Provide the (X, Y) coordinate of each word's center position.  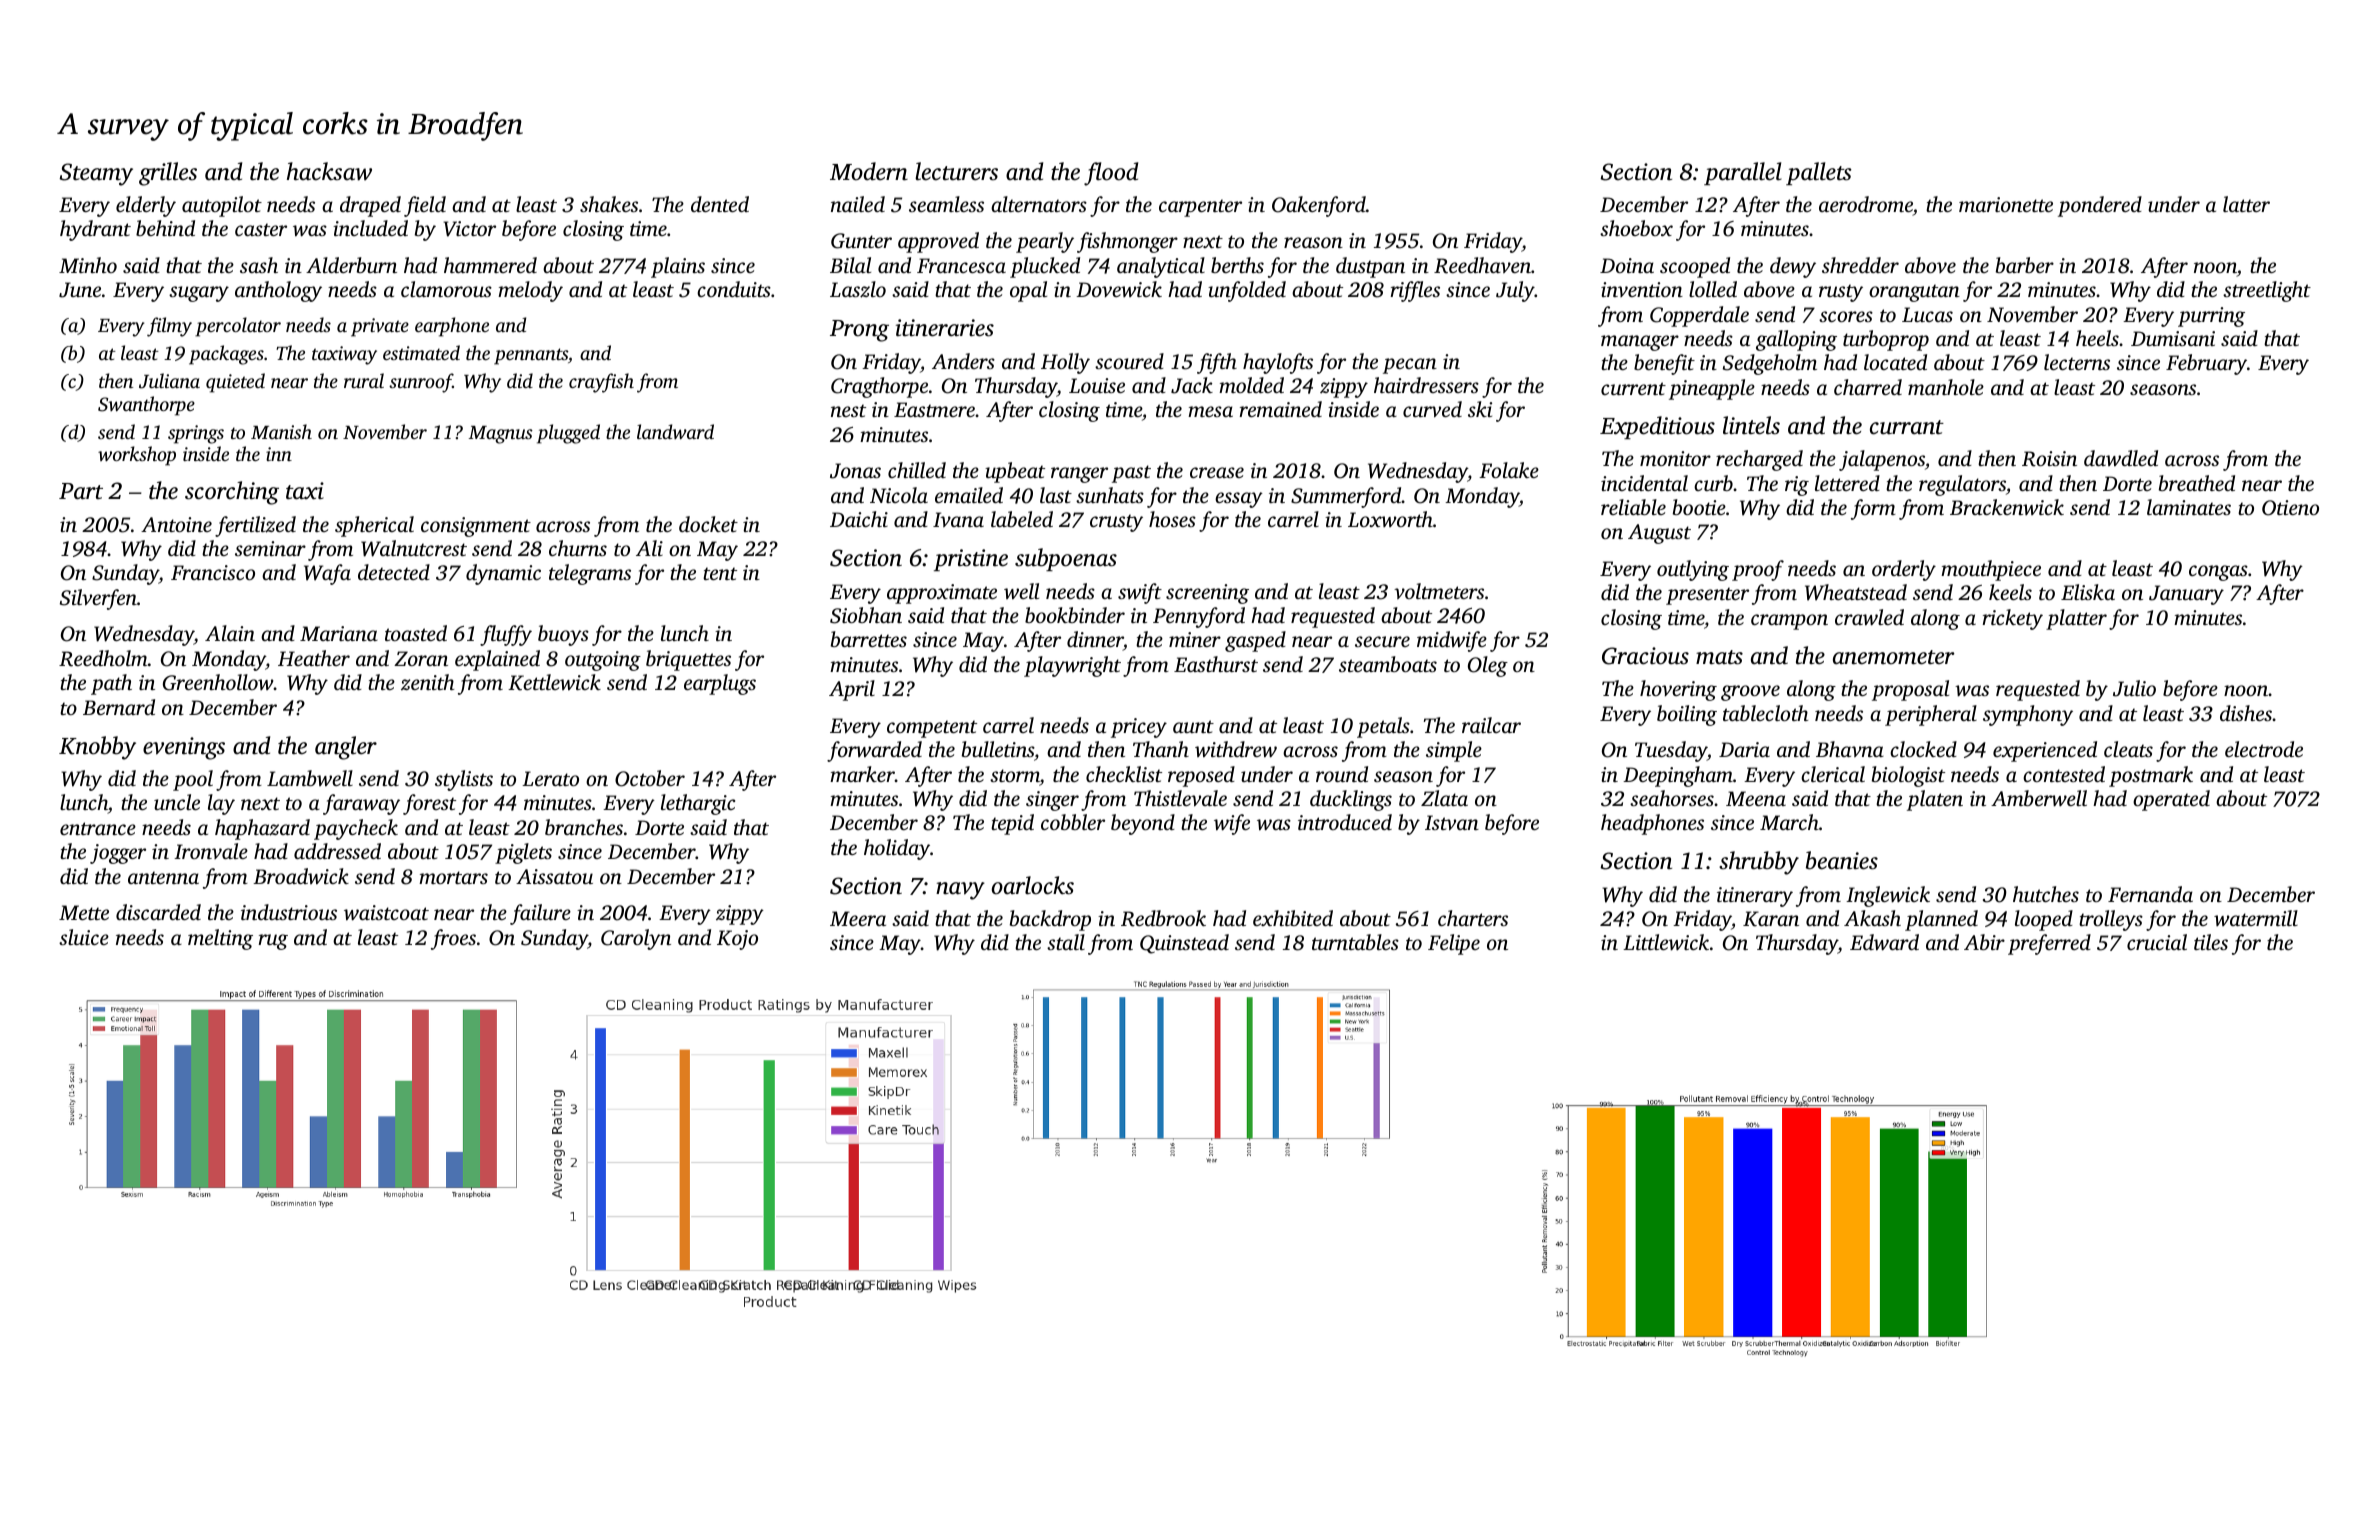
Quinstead (1184, 944)
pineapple (1712, 389)
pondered (2100, 206)
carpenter (1200, 208)
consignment (476, 527)
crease (1217, 472)
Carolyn (636, 939)
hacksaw (329, 171)
